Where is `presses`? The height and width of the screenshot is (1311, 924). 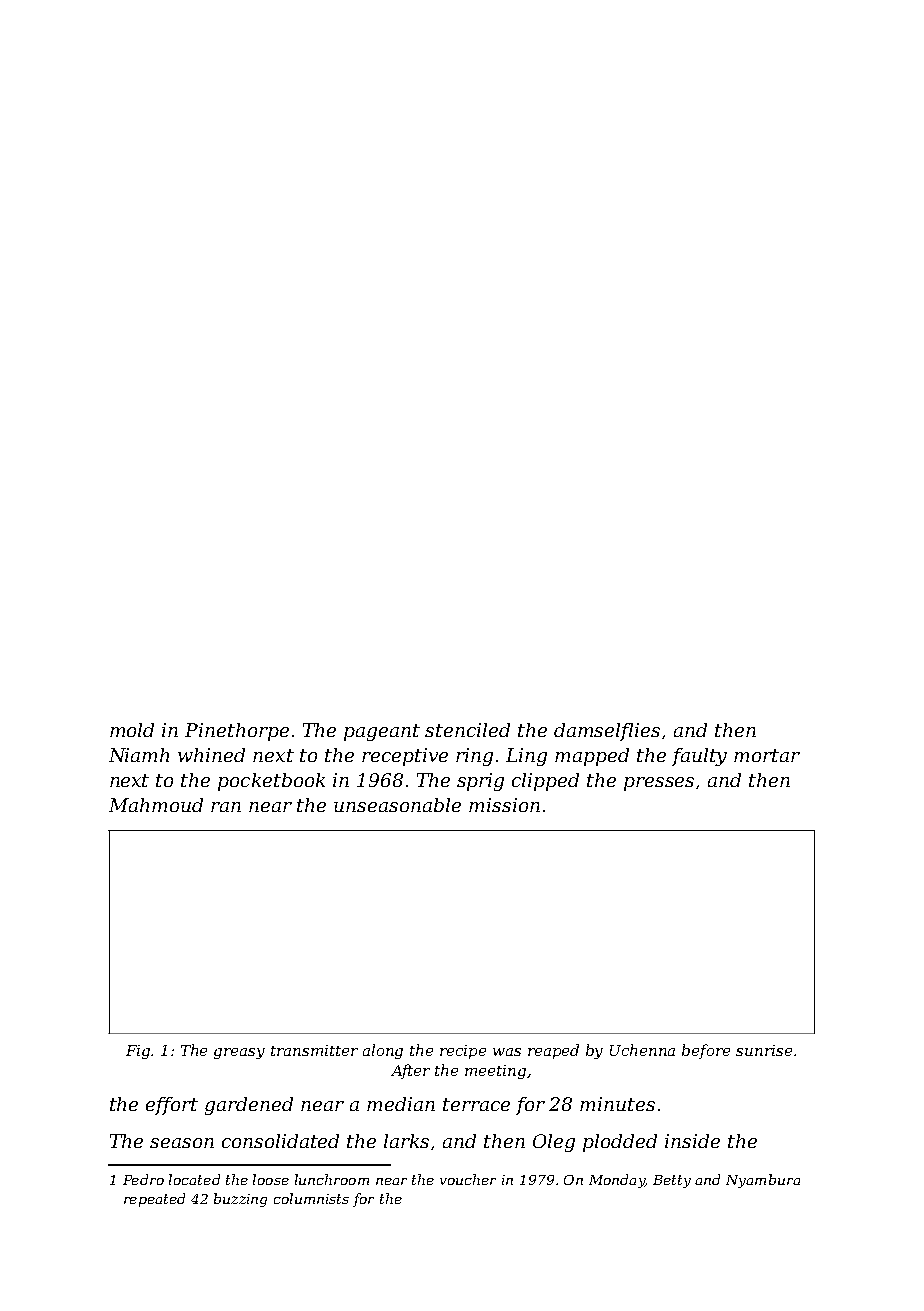
presses is located at coordinates (659, 784).
